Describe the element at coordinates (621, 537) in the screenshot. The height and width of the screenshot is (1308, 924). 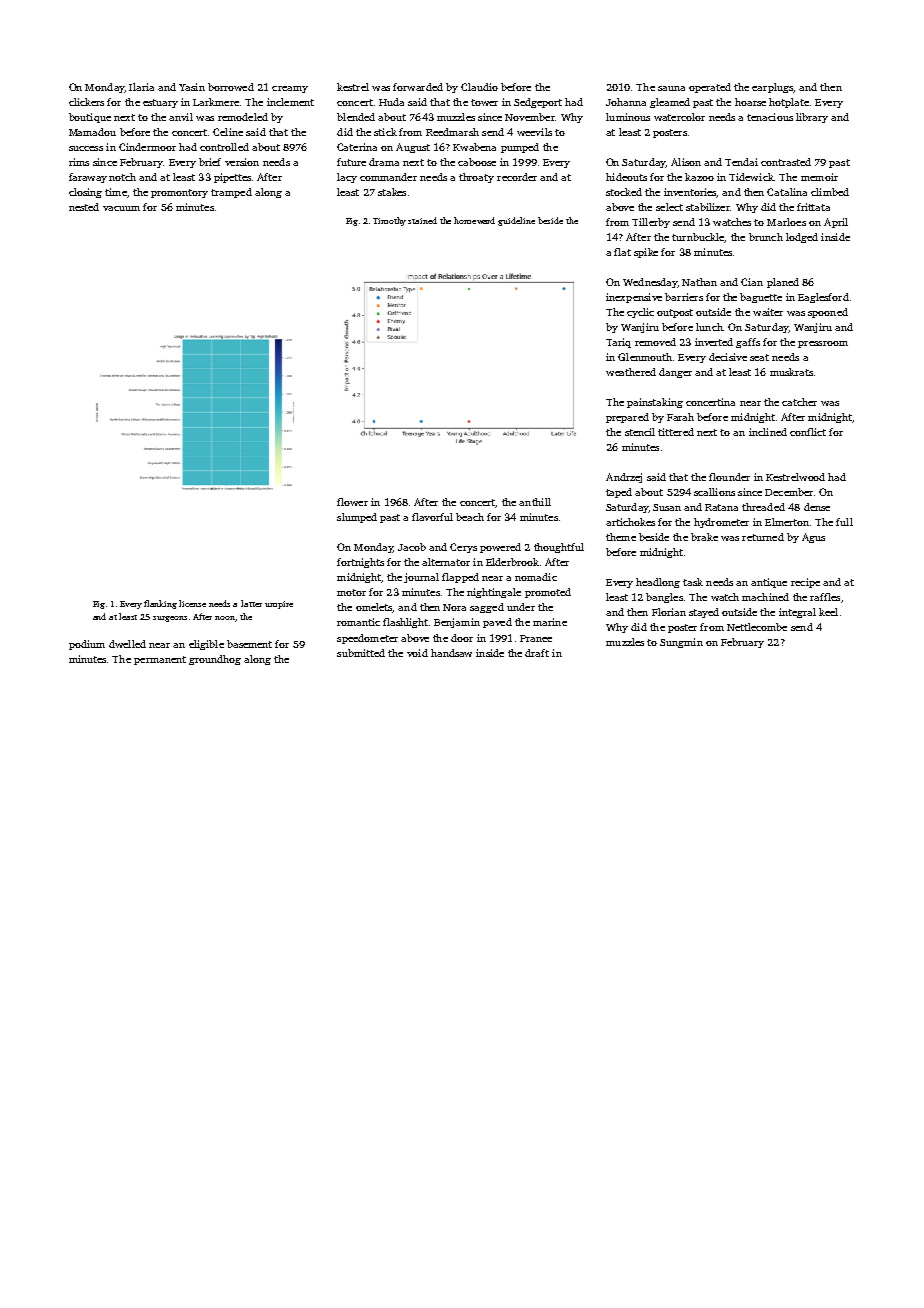
I see `theme` at that location.
